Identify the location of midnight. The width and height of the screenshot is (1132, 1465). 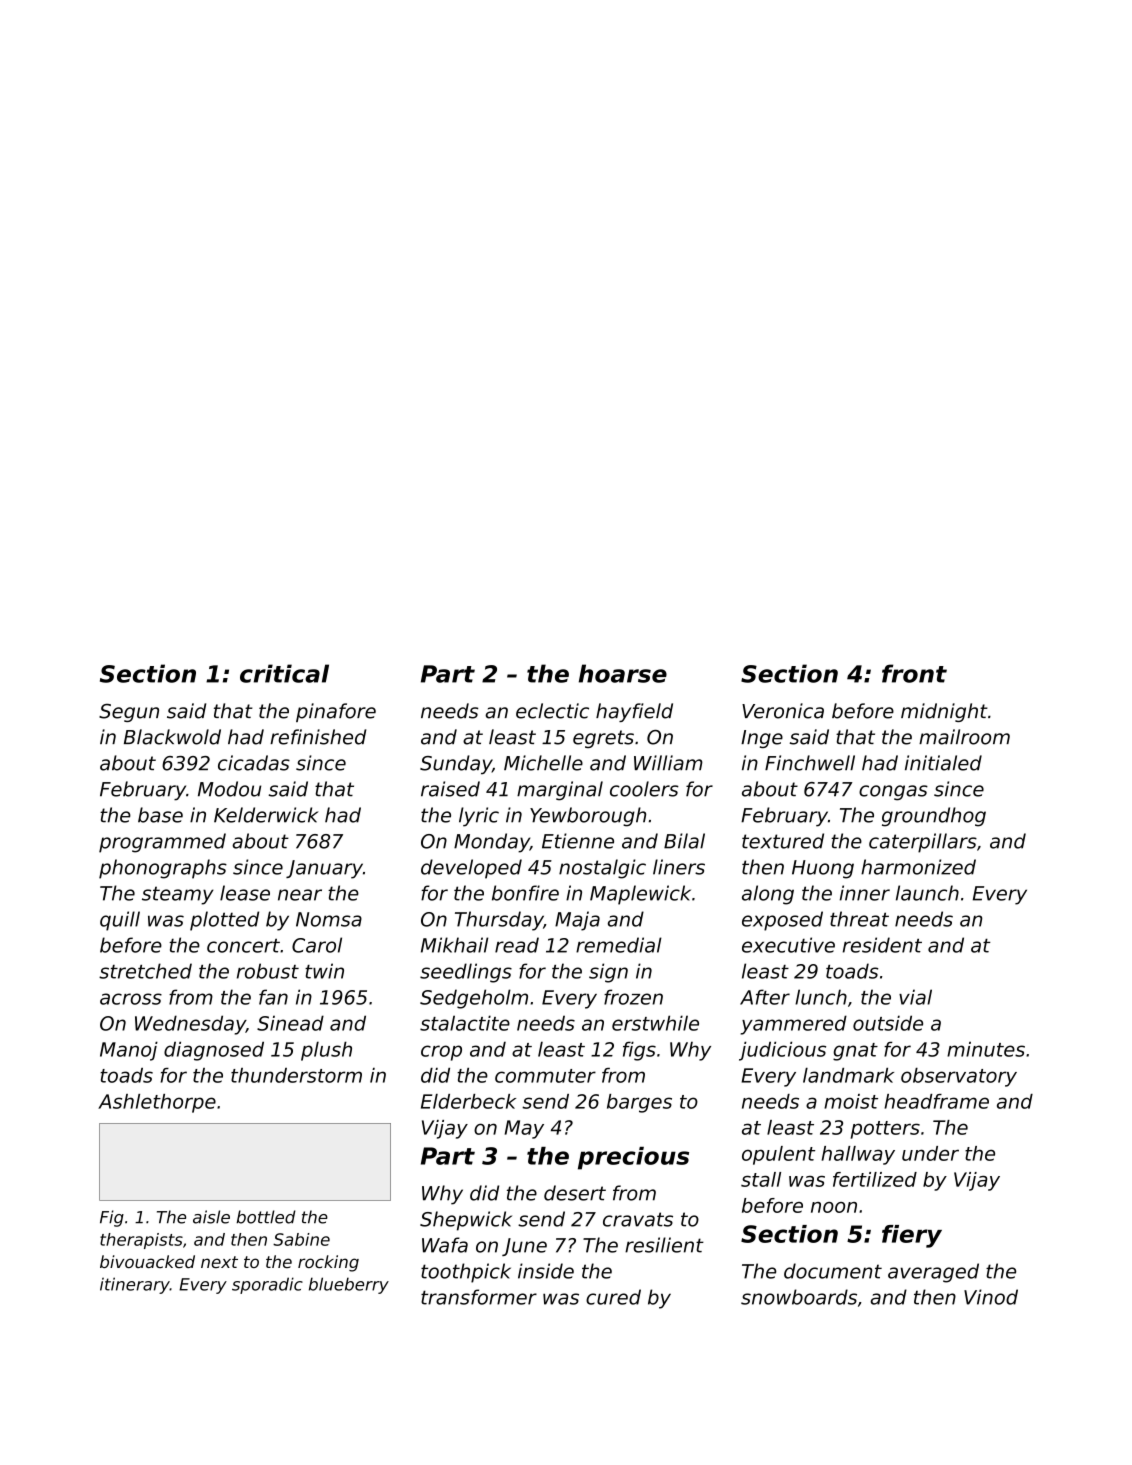
(944, 712).
